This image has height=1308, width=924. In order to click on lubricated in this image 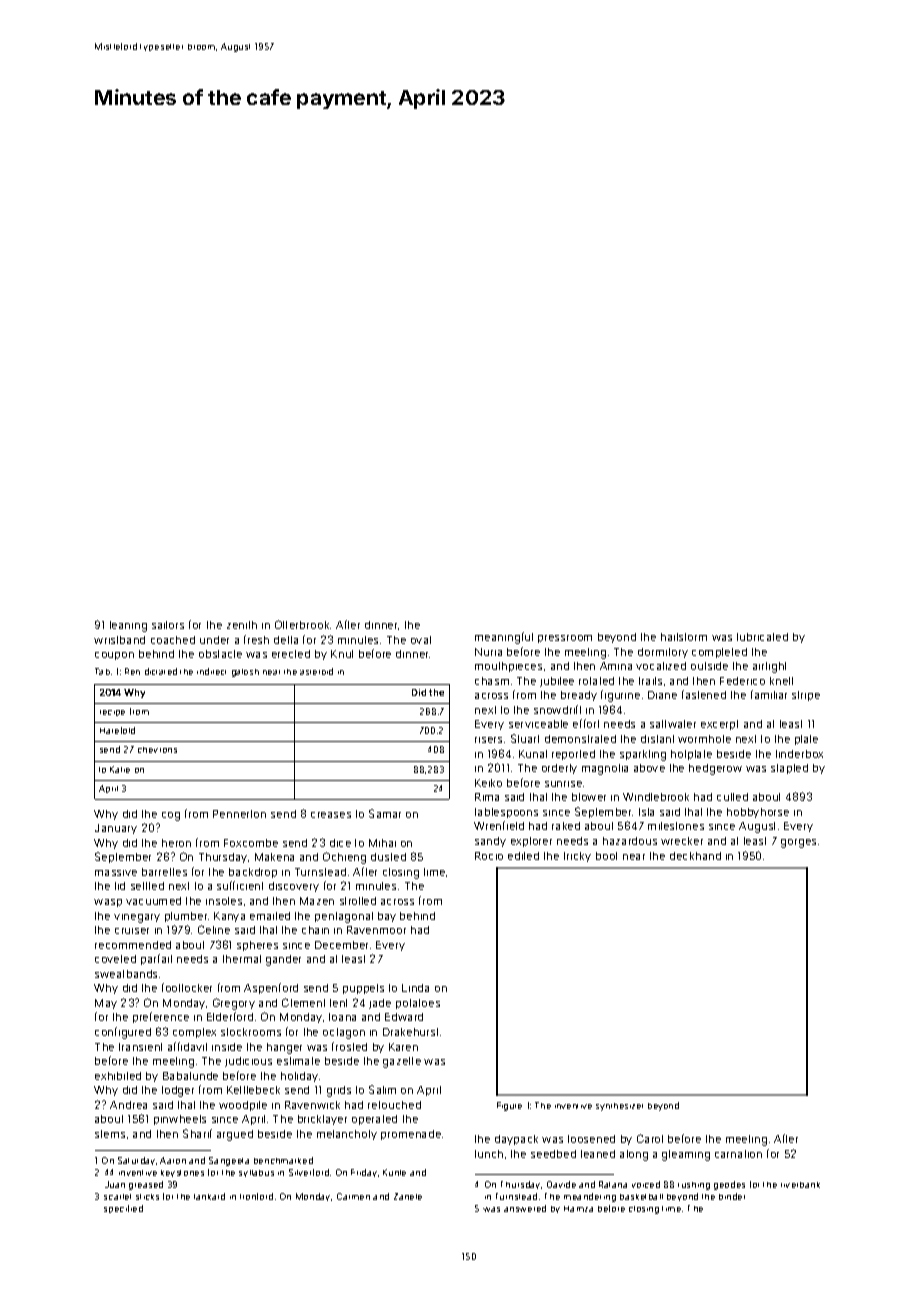, I will do `click(762, 637)`.
